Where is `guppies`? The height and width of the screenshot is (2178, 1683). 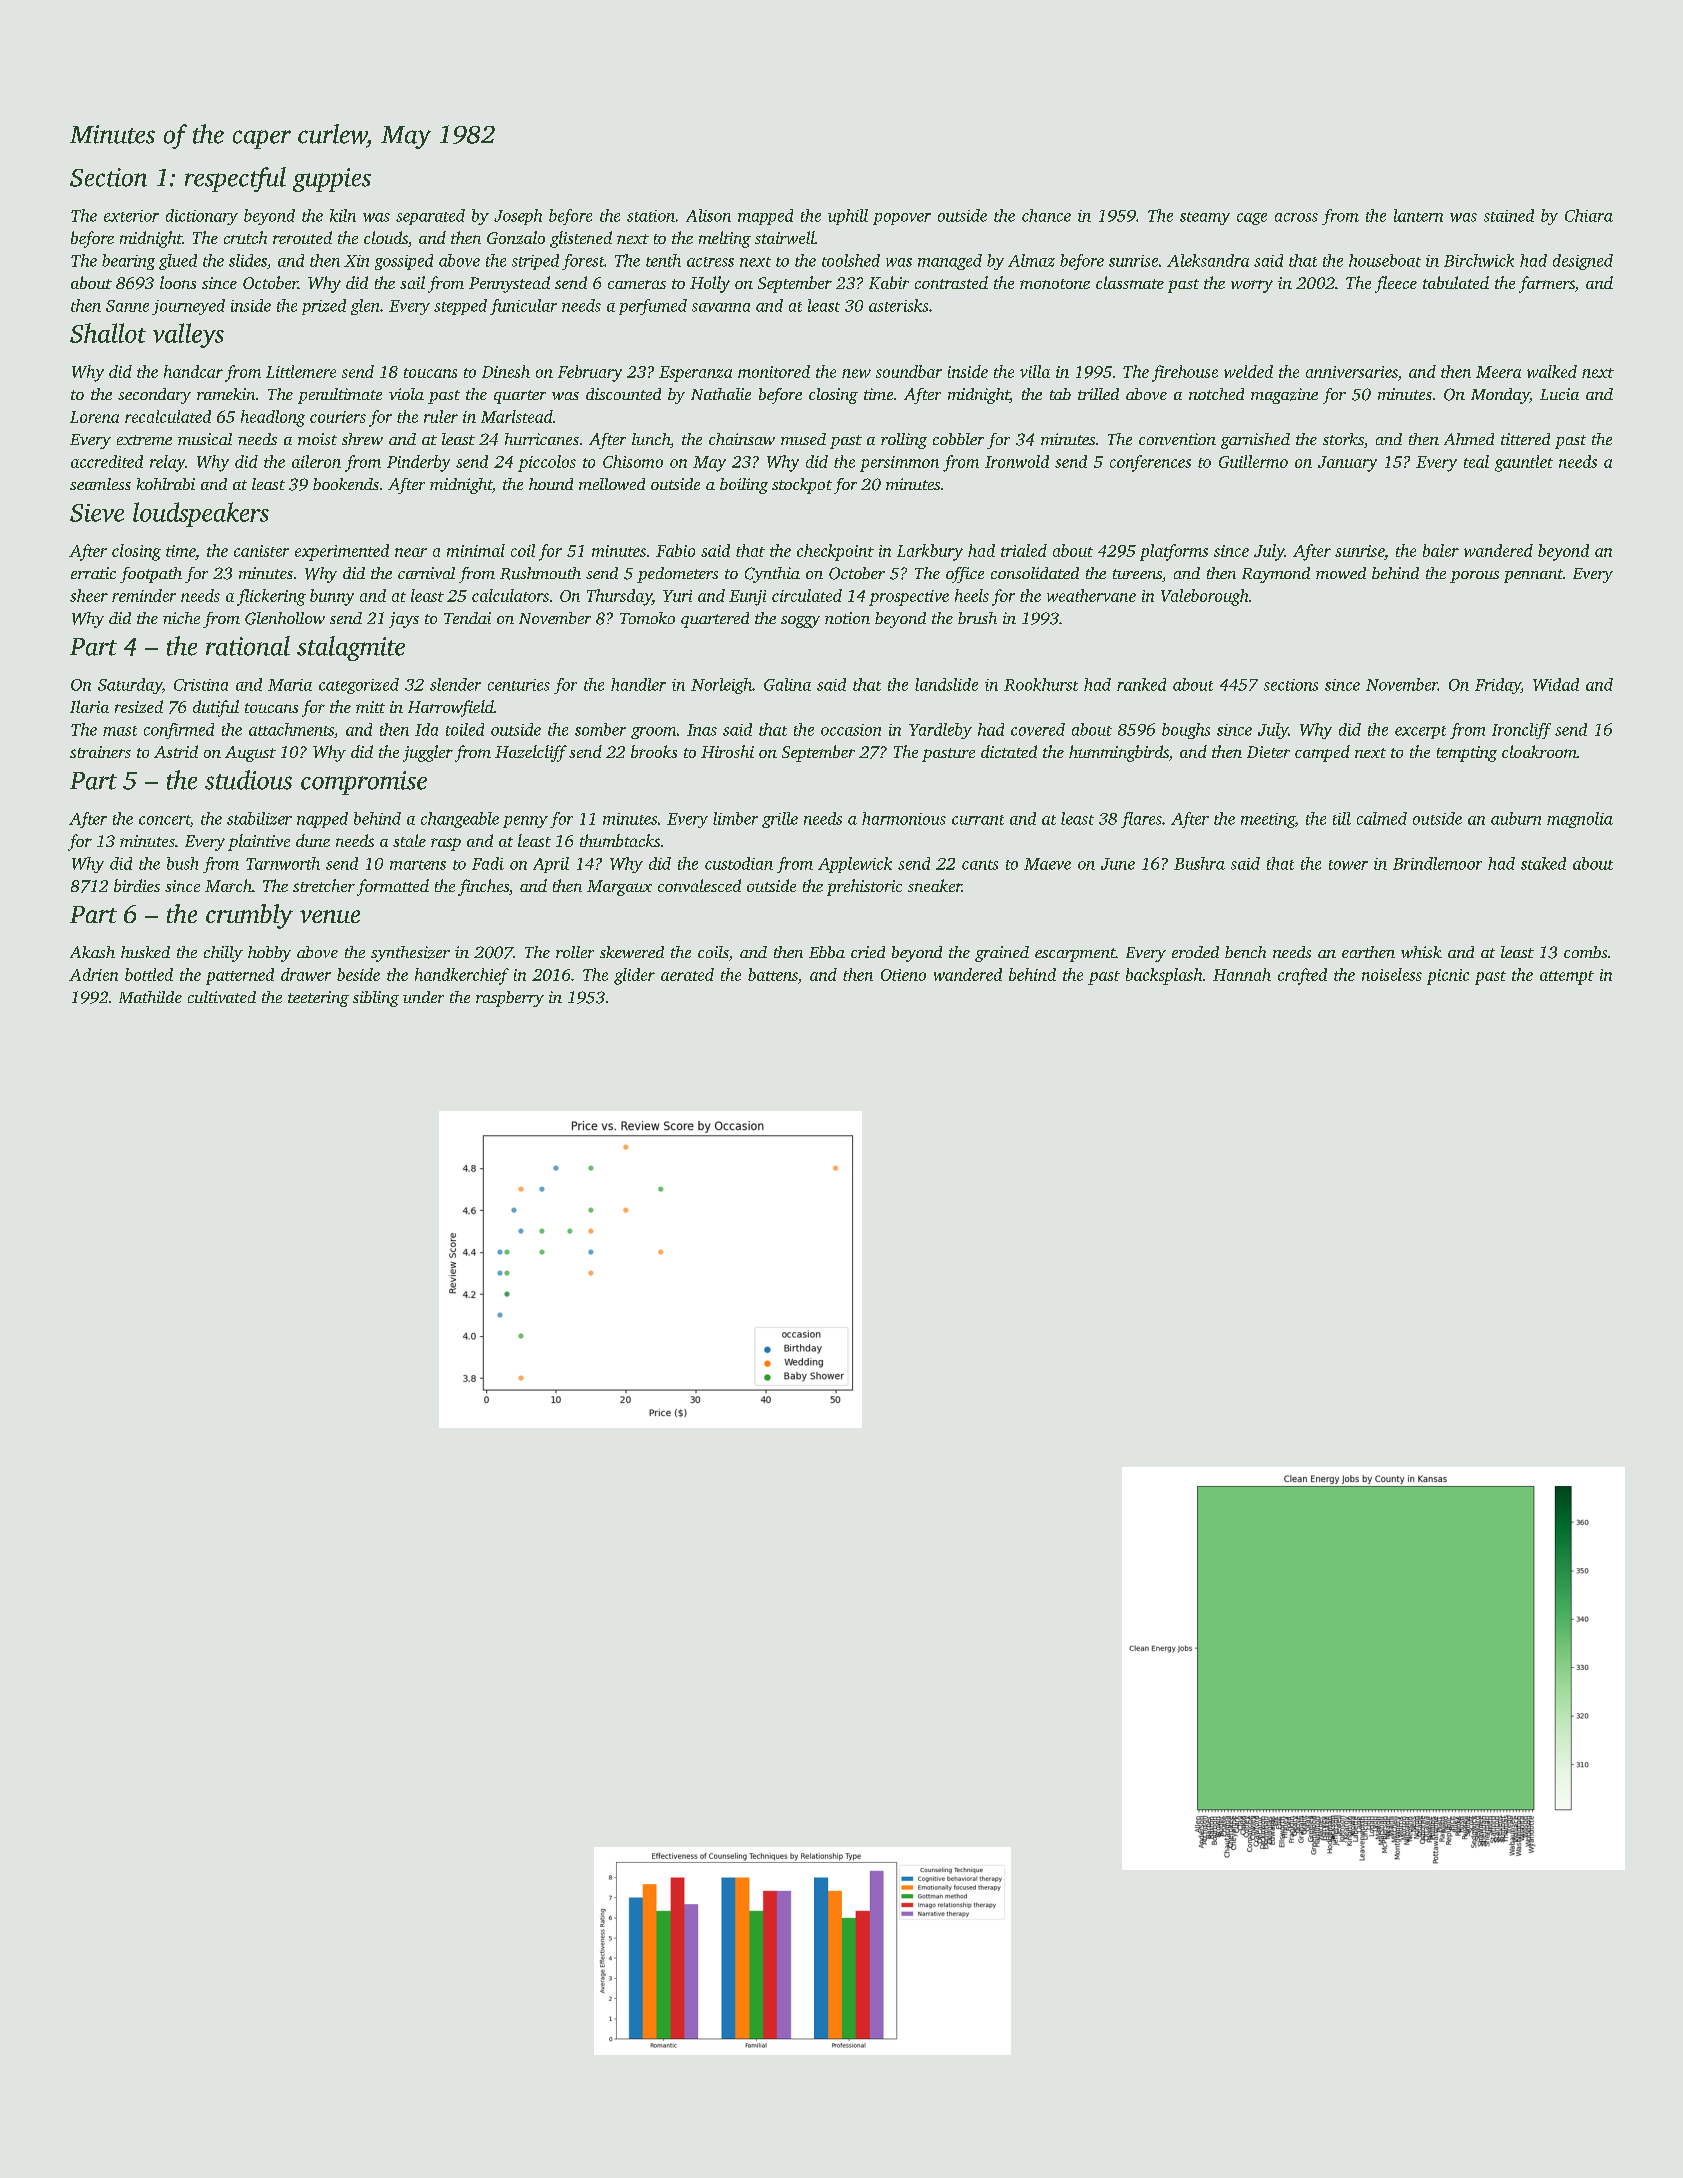
guppies is located at coordinates (332, 180).
